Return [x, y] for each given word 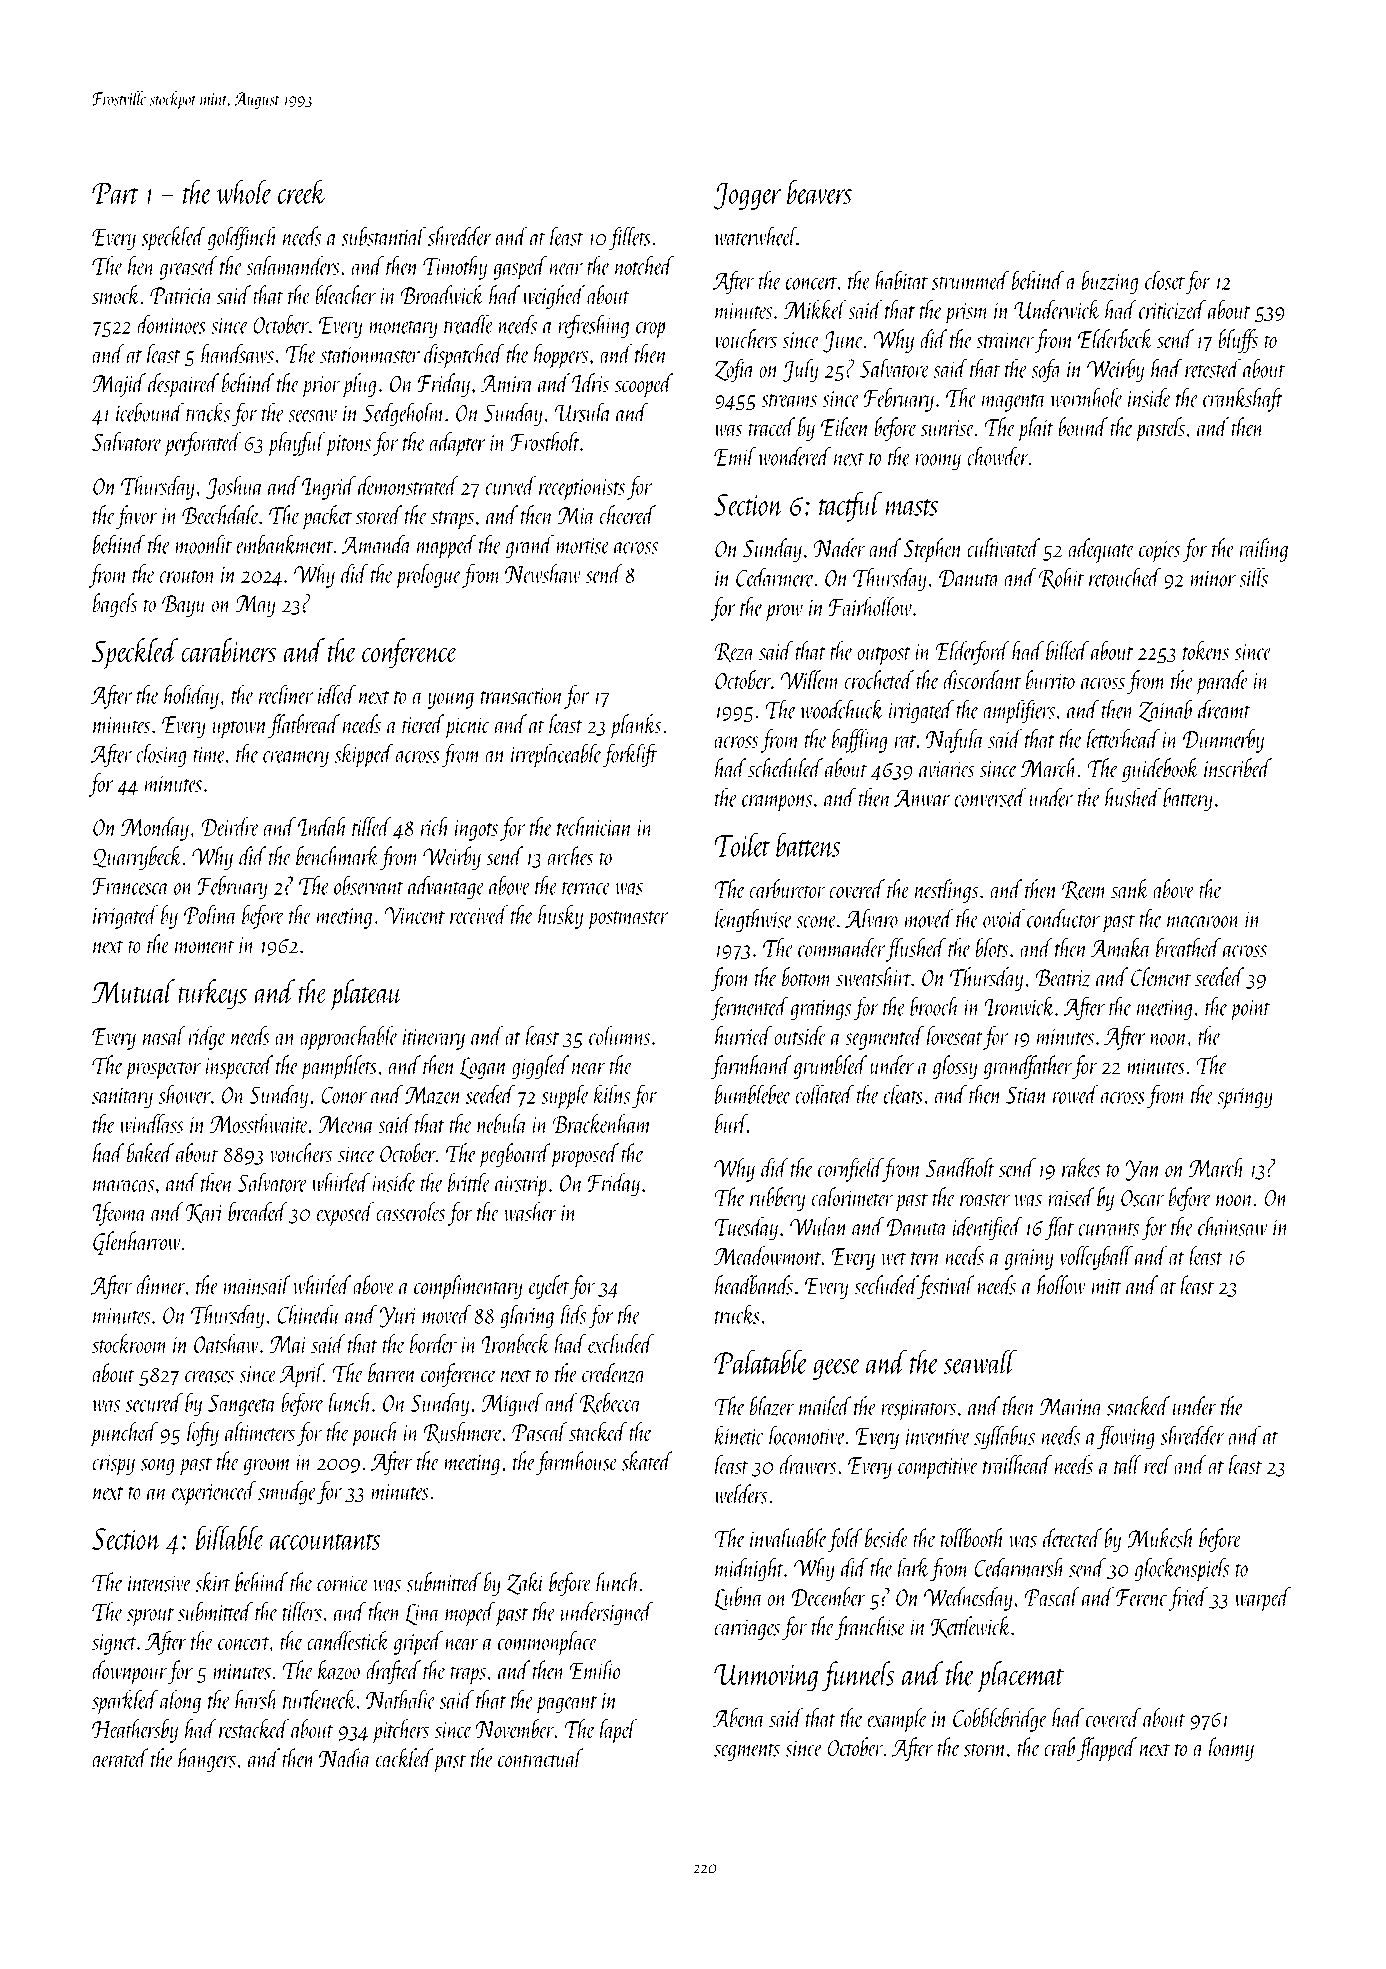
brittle [469, 1182]
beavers [819, 192]
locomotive [807, 1435]
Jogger [747, 196]
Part [115, 193]
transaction [522, 696]
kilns [612, 1094]
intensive [160, 1583]
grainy [1029, 1259]
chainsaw [1232, 1226]
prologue [428, 576]
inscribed [1238, 768]
